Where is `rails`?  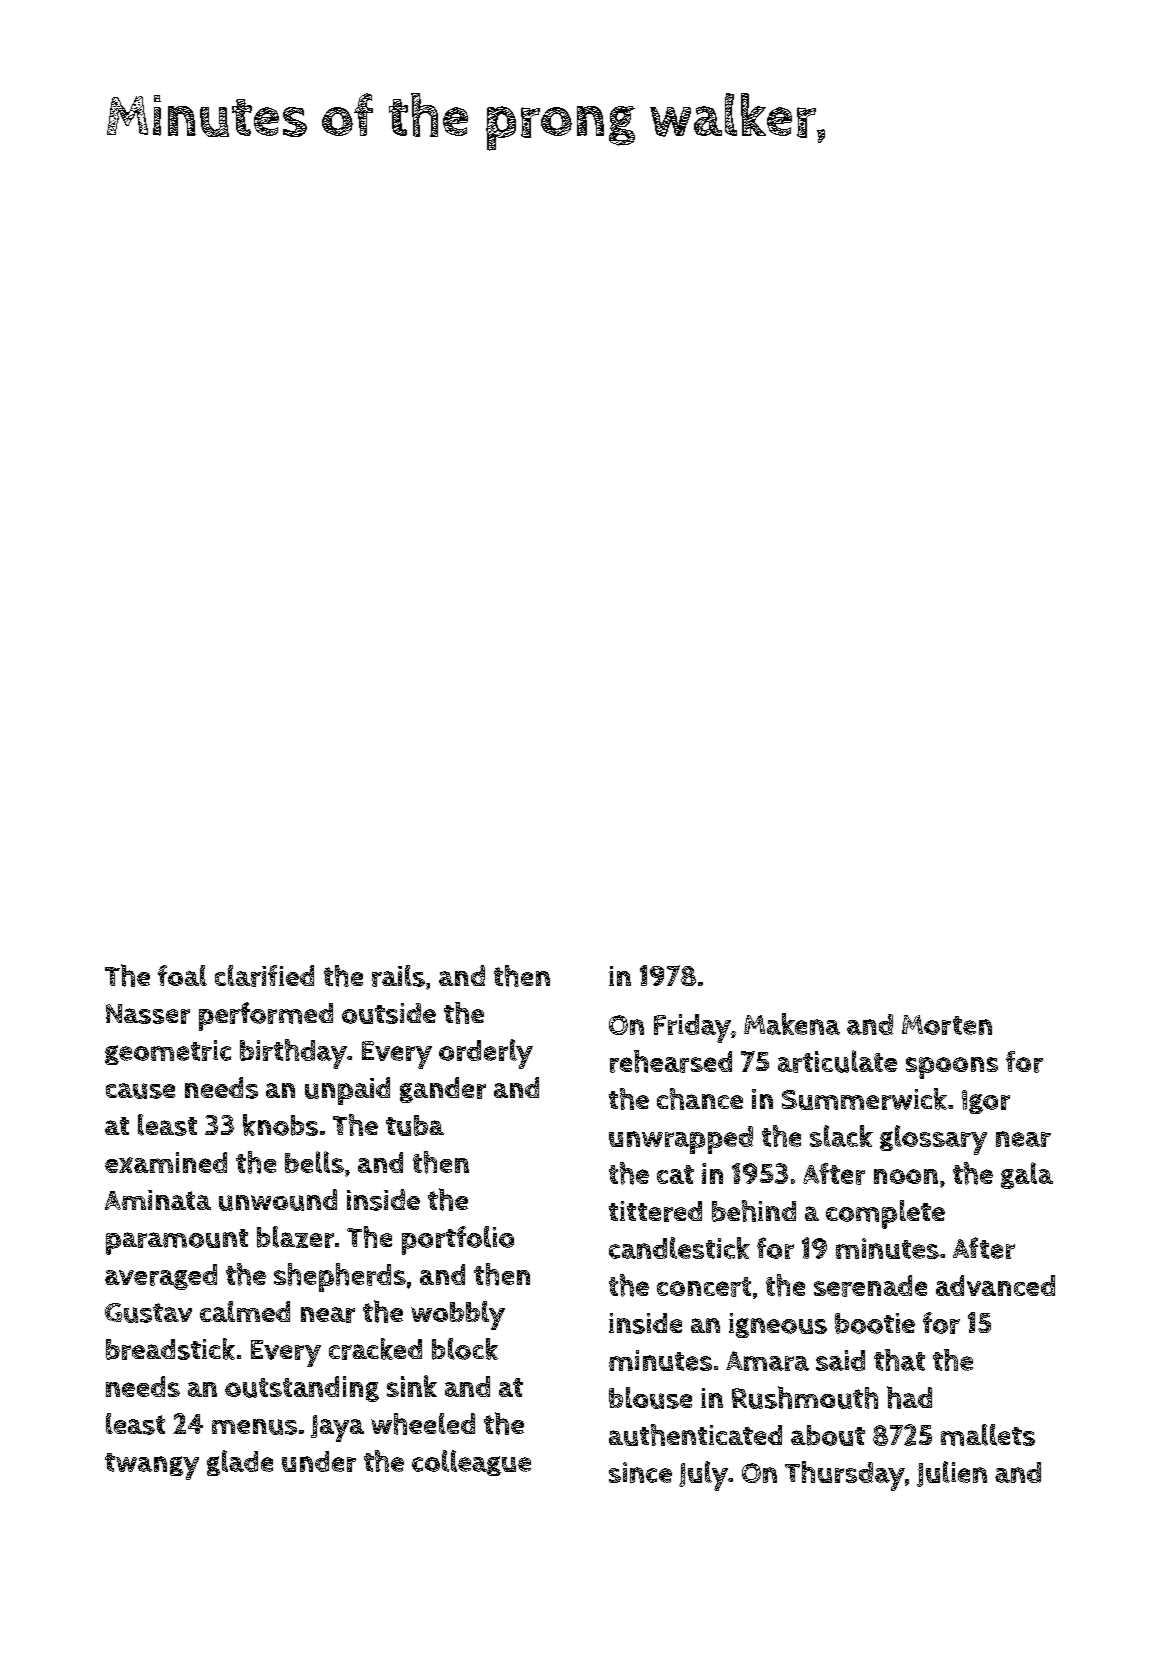 rails is located at coordinates (398, 976).
